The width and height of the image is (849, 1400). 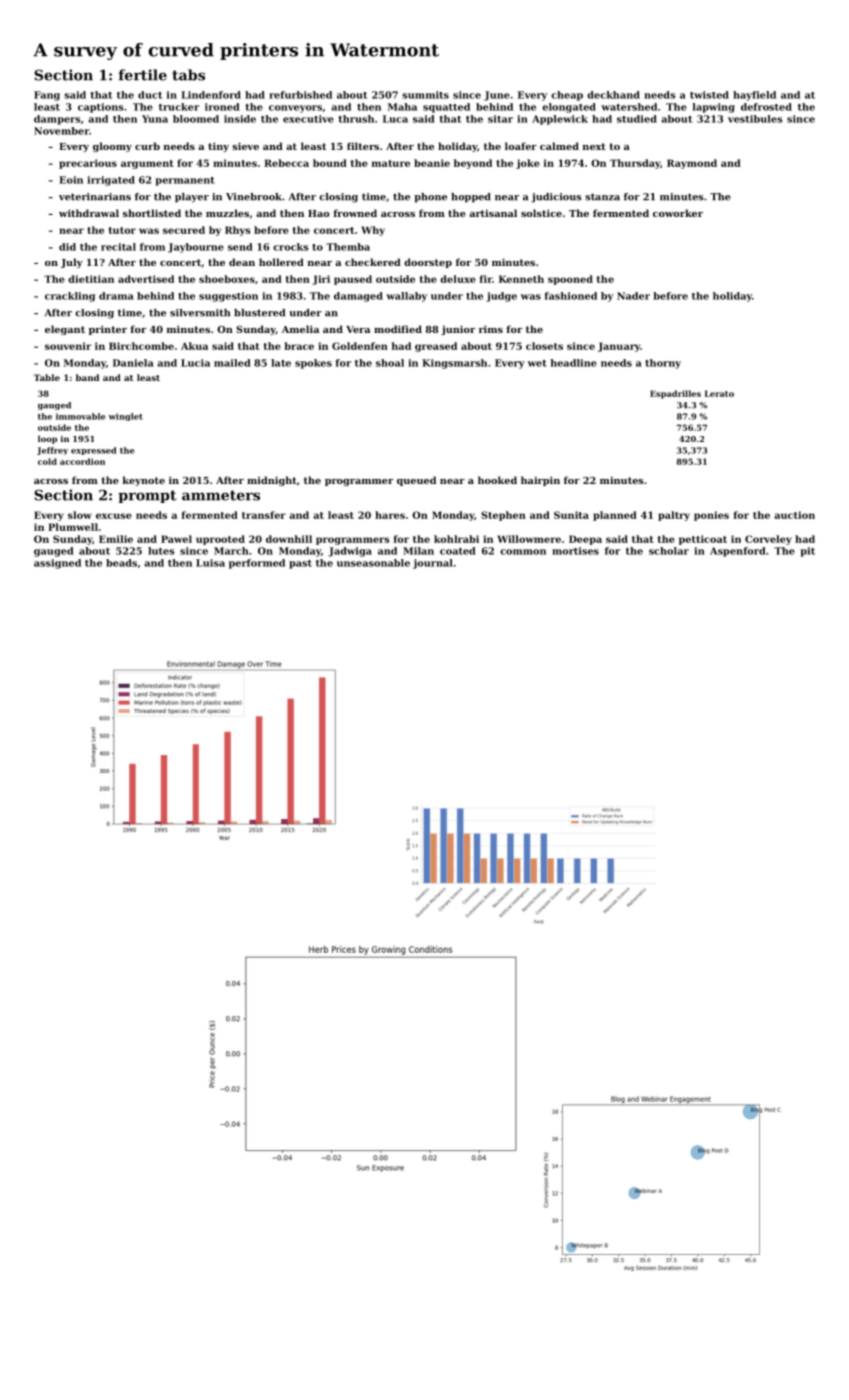 What do you see at coordinates (556, 198) in the image?
I see `judicious` at bounding box center [556, 198].
